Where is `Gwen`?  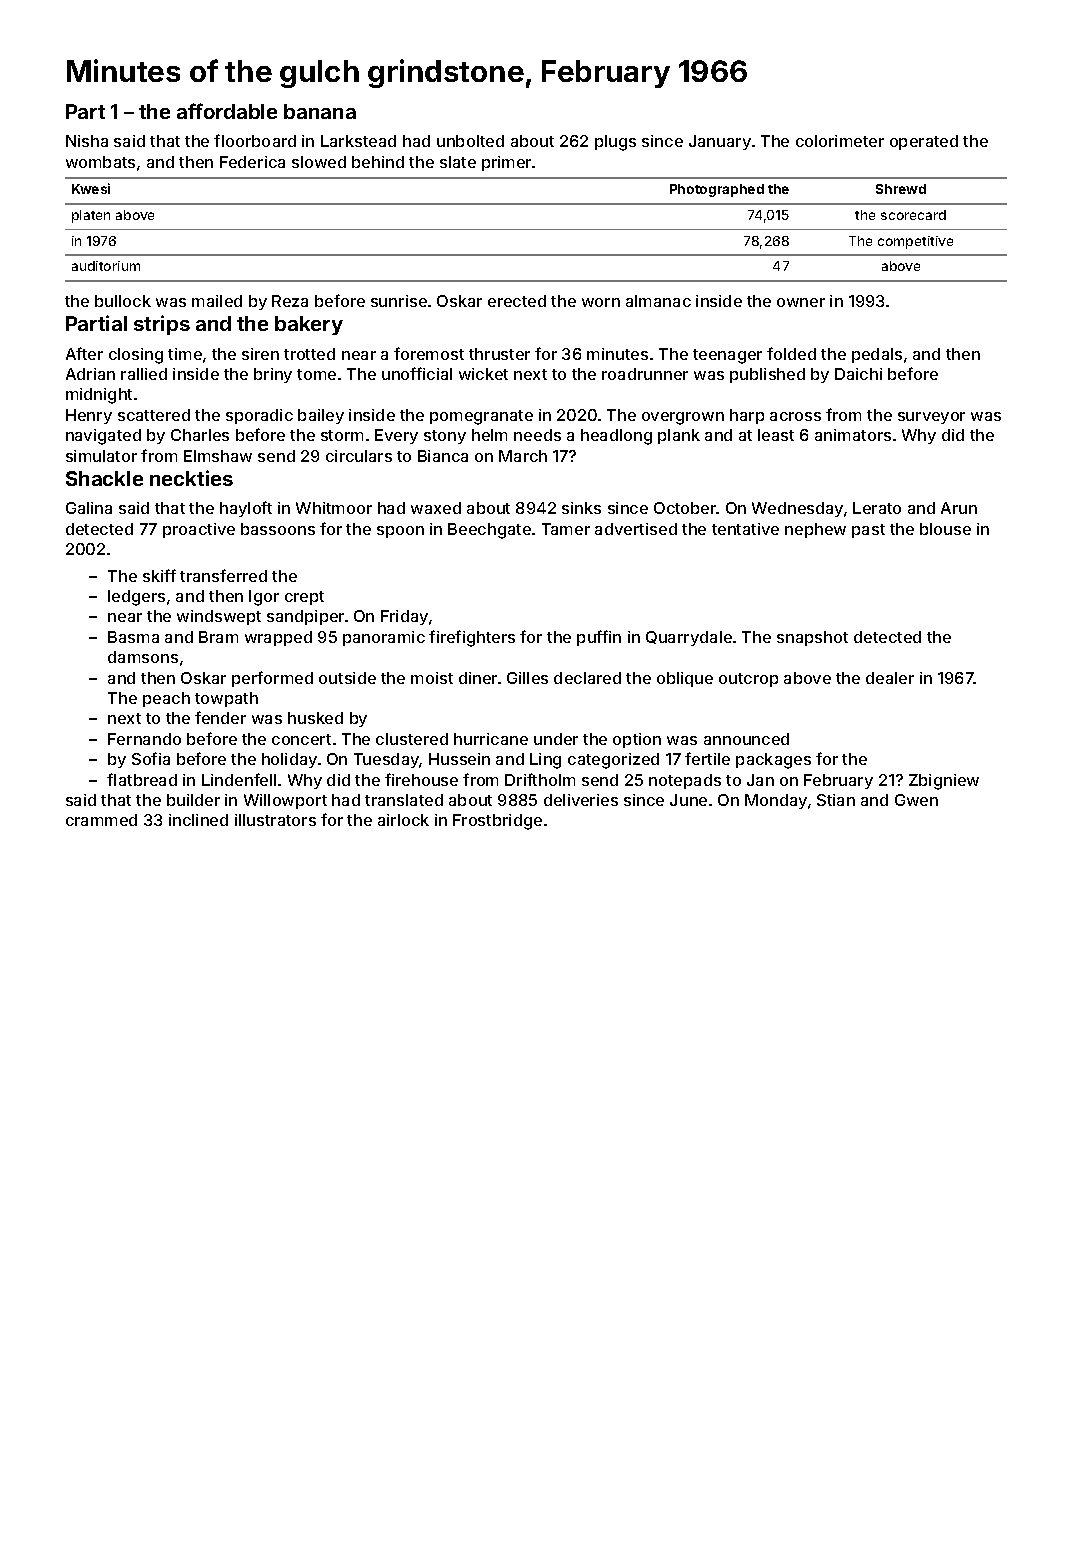
Gwen is located at coordinates (916, 800).
